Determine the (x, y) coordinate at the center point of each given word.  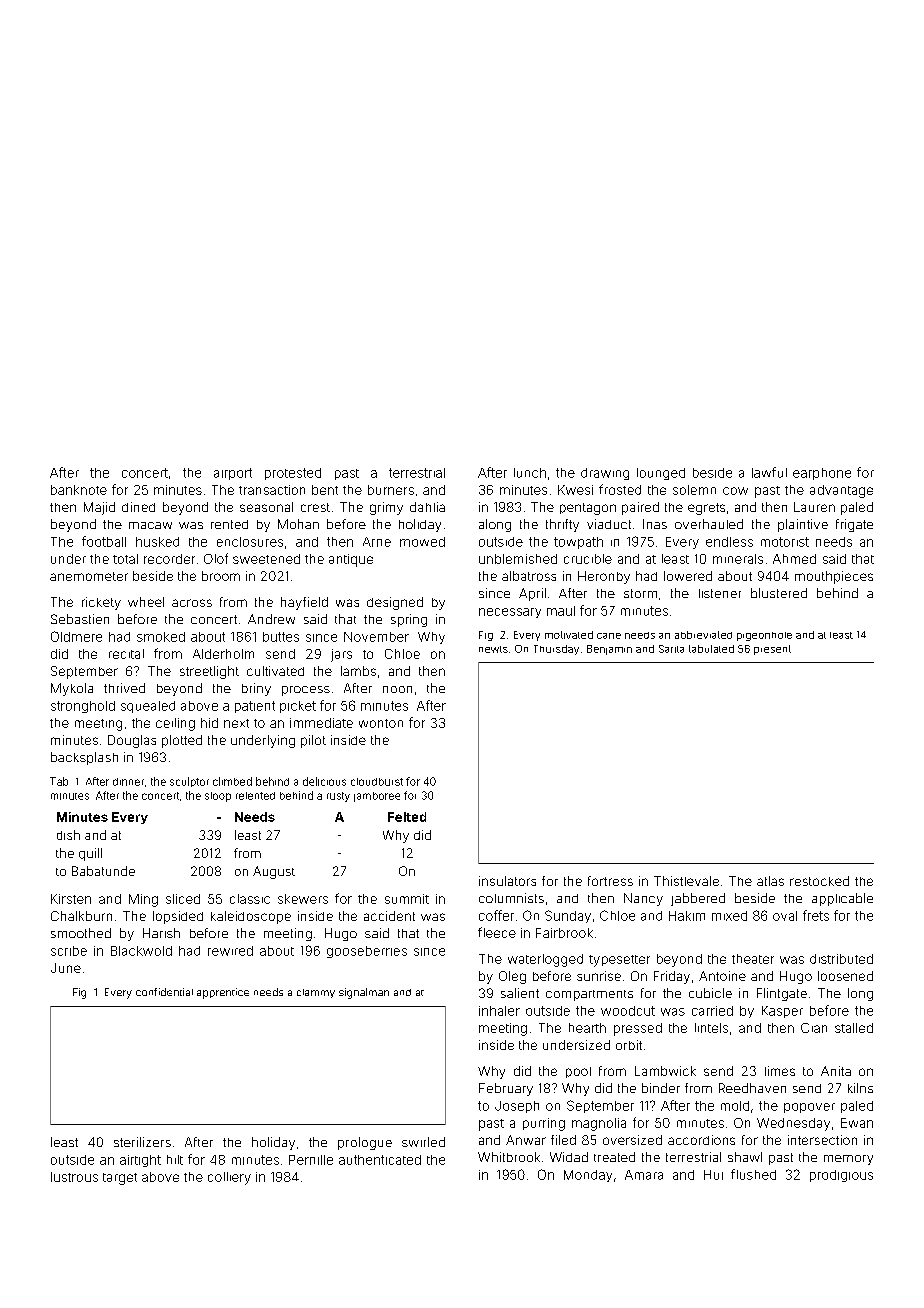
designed (395, 603)
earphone (822, 474)
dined (138, 507)
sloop (218, 797)
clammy (316, 993)
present (772, 650)
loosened (845, 976)
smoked (161, 637)
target (120, 1179)
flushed (753, 1174)
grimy (386, 508)
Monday (588, 1176)
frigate (854, 525)
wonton (381, 723)
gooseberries (367, 952)
